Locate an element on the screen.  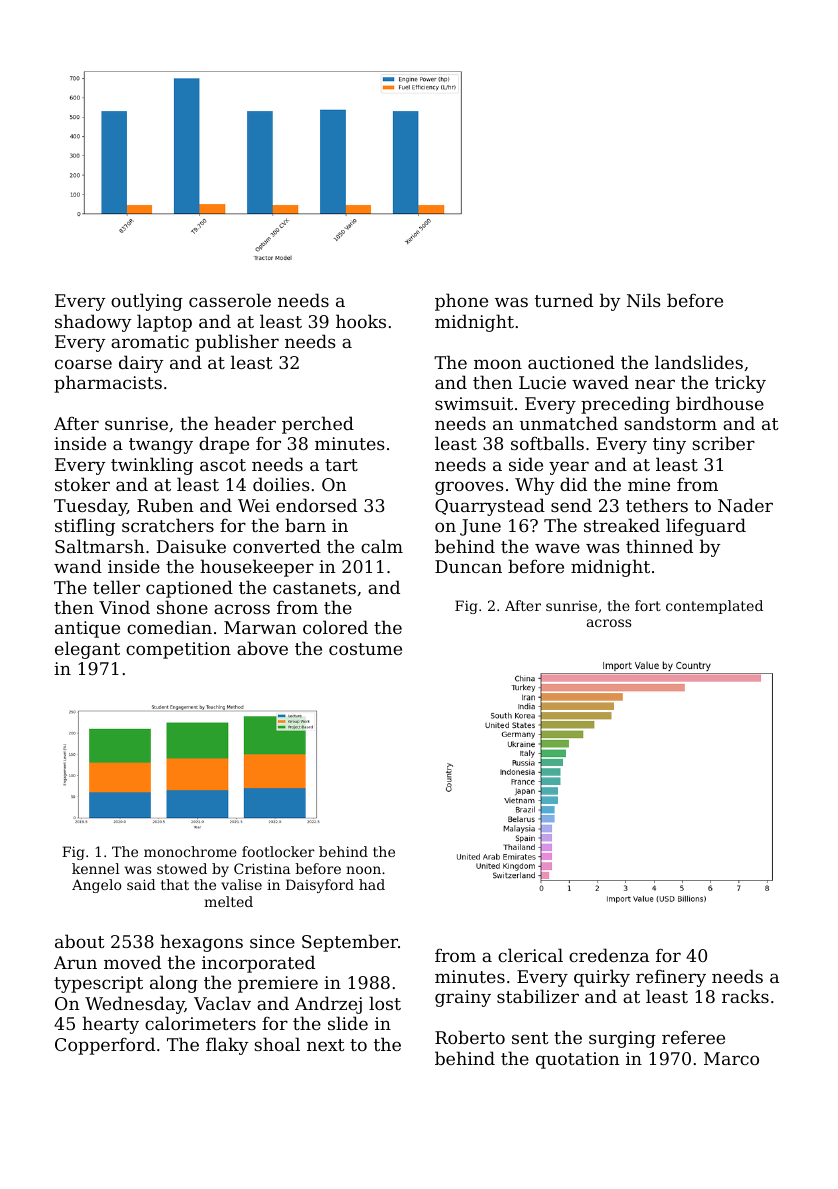
noon is located at coordinates (363, 870).
